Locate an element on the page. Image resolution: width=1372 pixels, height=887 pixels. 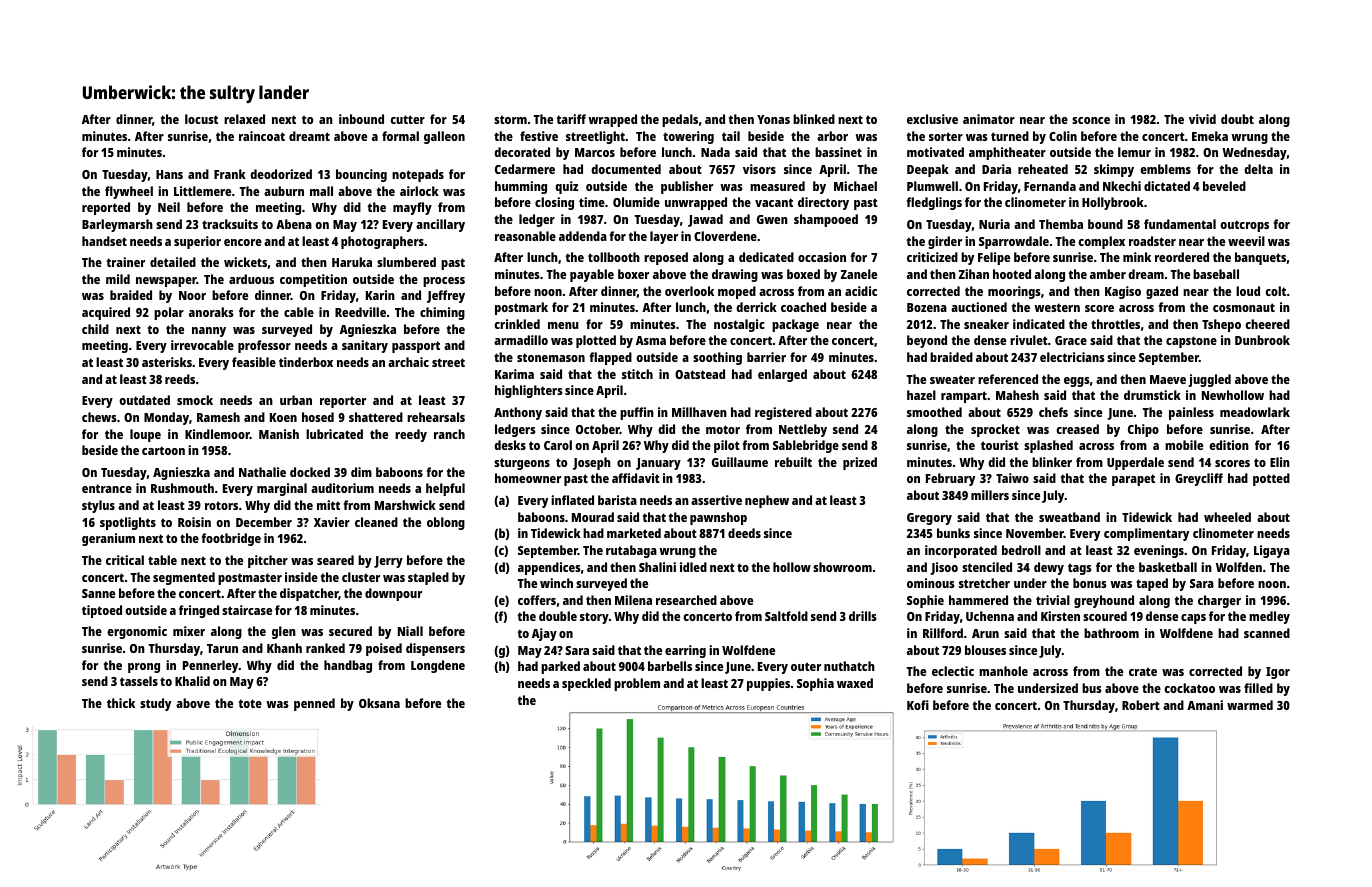
nostalgic is located at coordinates (739, 325).
